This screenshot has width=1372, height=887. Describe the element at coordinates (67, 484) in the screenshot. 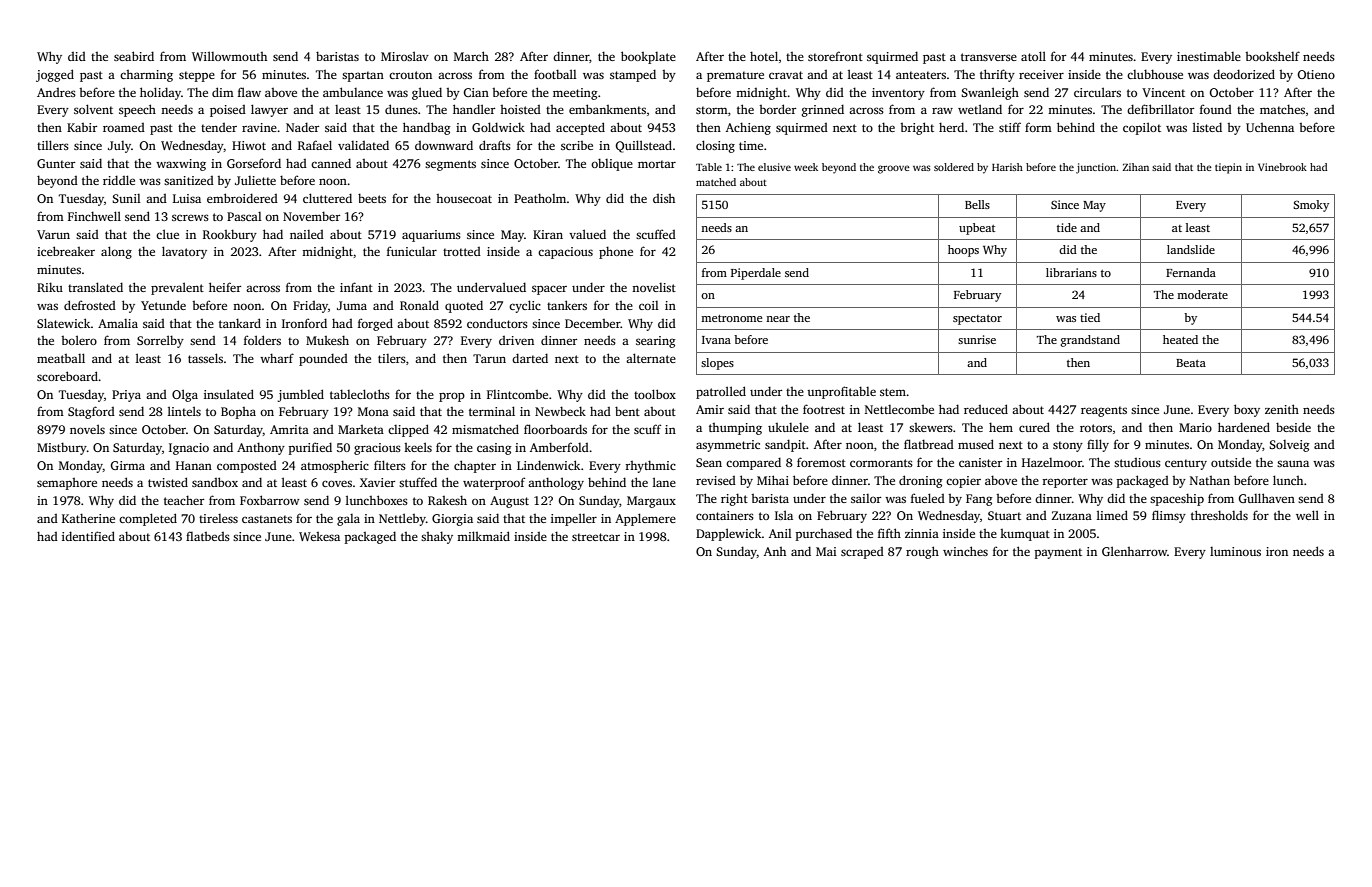

I see `semaphore` at that location.
